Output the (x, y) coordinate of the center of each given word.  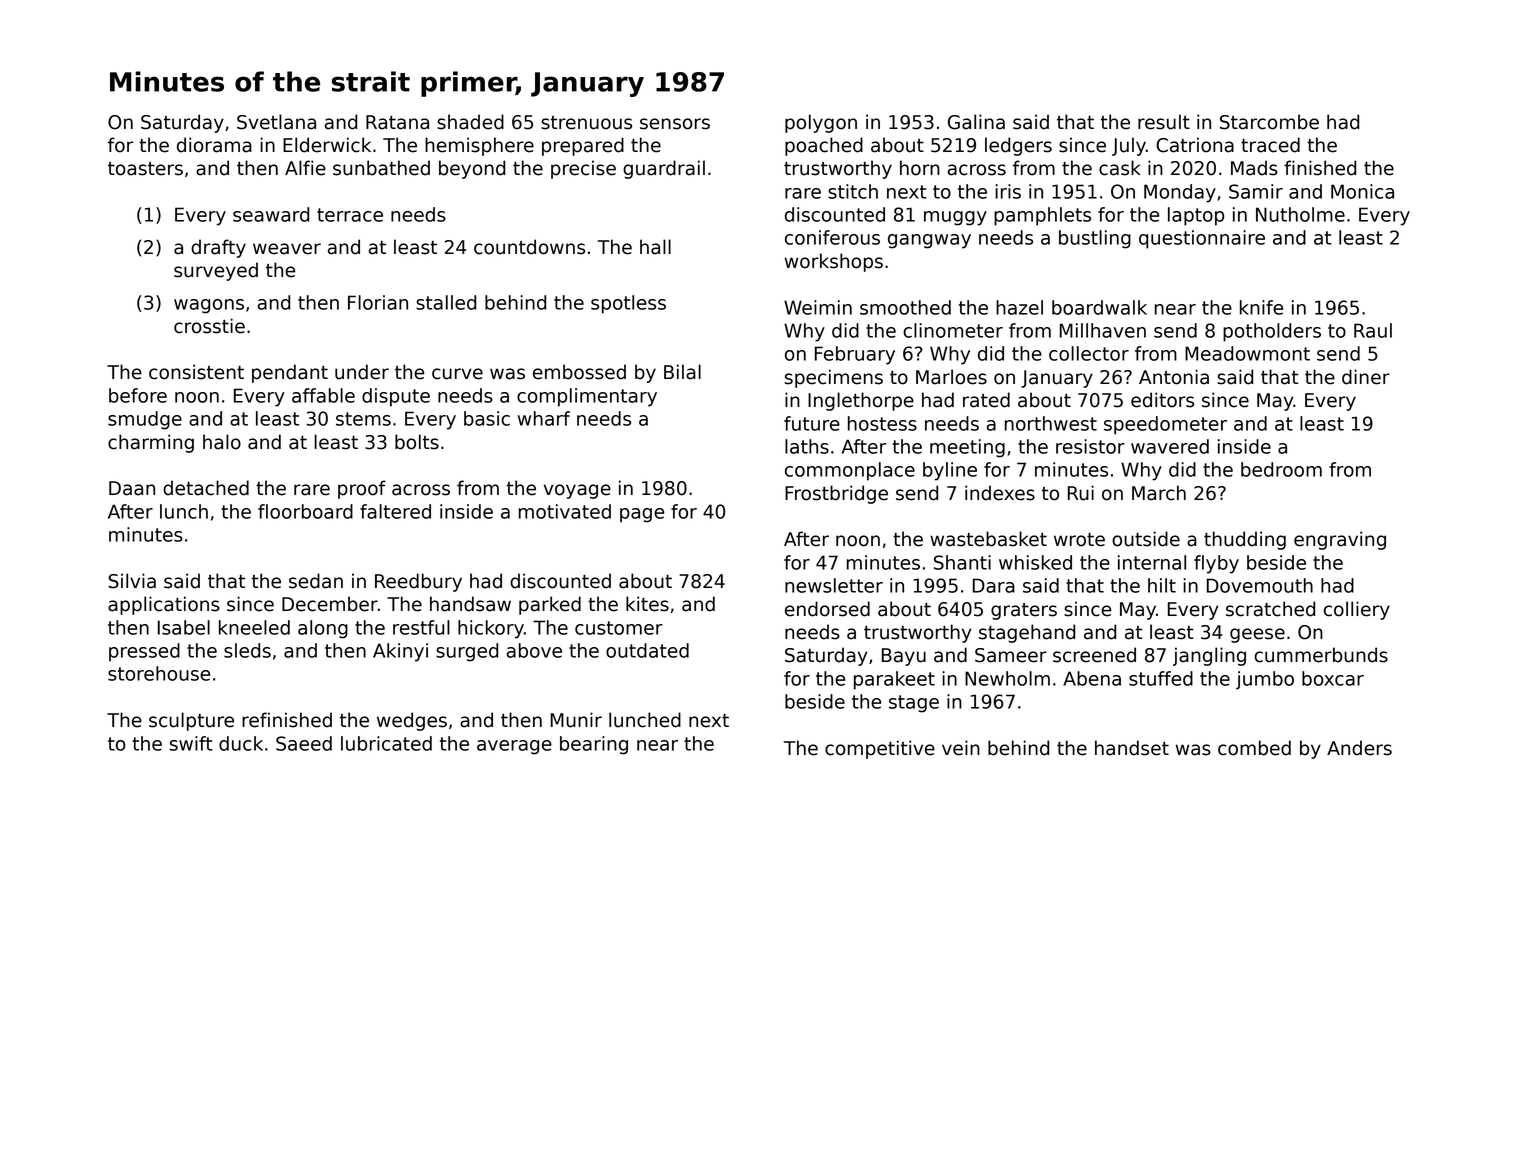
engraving (1340, 540)
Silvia (132, 581)
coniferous (832, 237)
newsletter (834, 585)
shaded (470, 122)
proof (362, 489)
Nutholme (1300, 214)
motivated (565, 511)
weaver (287, 249)
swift (191, 743)
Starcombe (1269, 122)
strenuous (586, 123)
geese (1257, 635)
